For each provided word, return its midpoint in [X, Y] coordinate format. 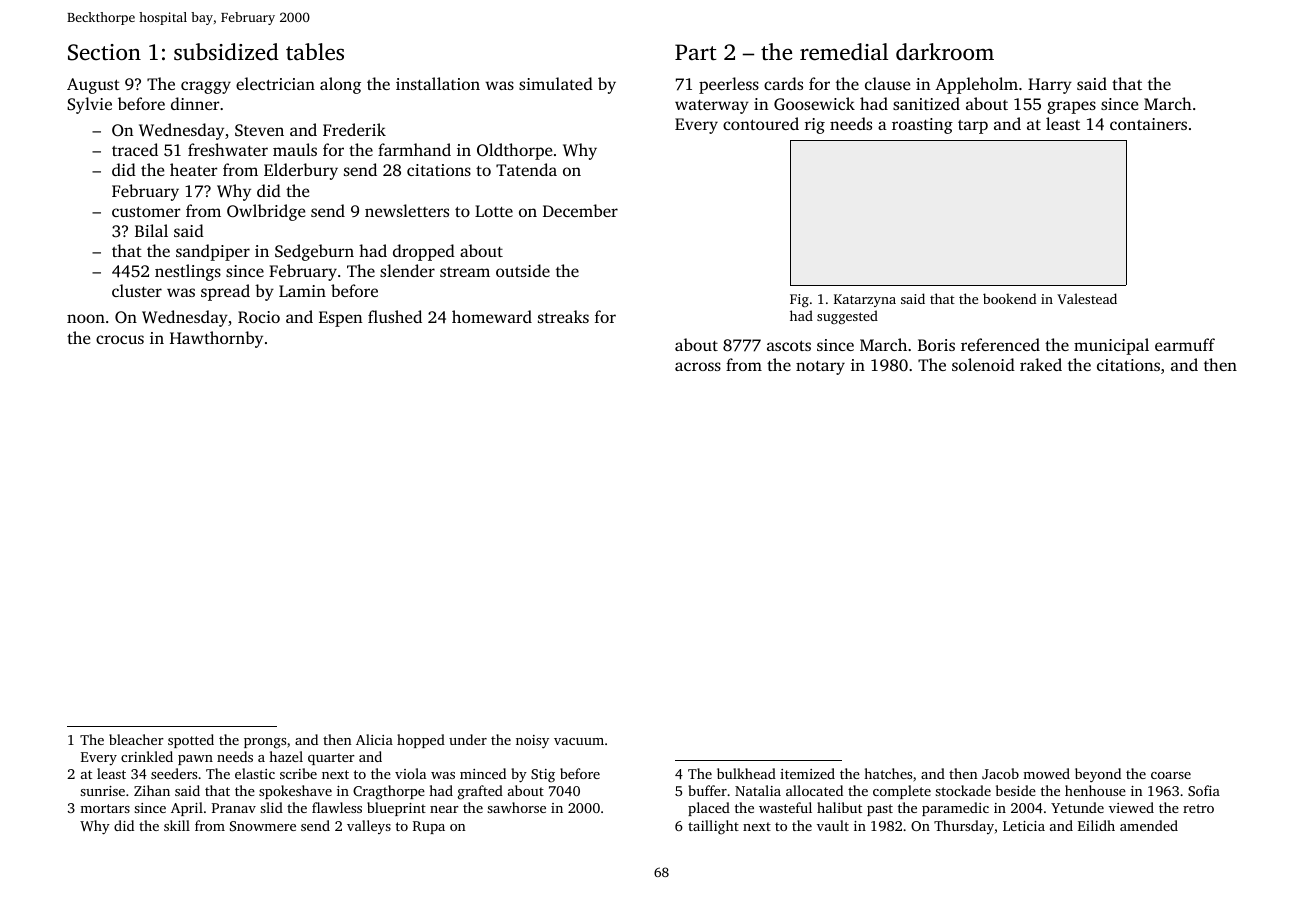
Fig [799, 300]
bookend [1009, 298]
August [93, 86]
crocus [120, 339]
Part [695, 52]
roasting [922, 126]
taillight [713, 827]
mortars [105, 808]
